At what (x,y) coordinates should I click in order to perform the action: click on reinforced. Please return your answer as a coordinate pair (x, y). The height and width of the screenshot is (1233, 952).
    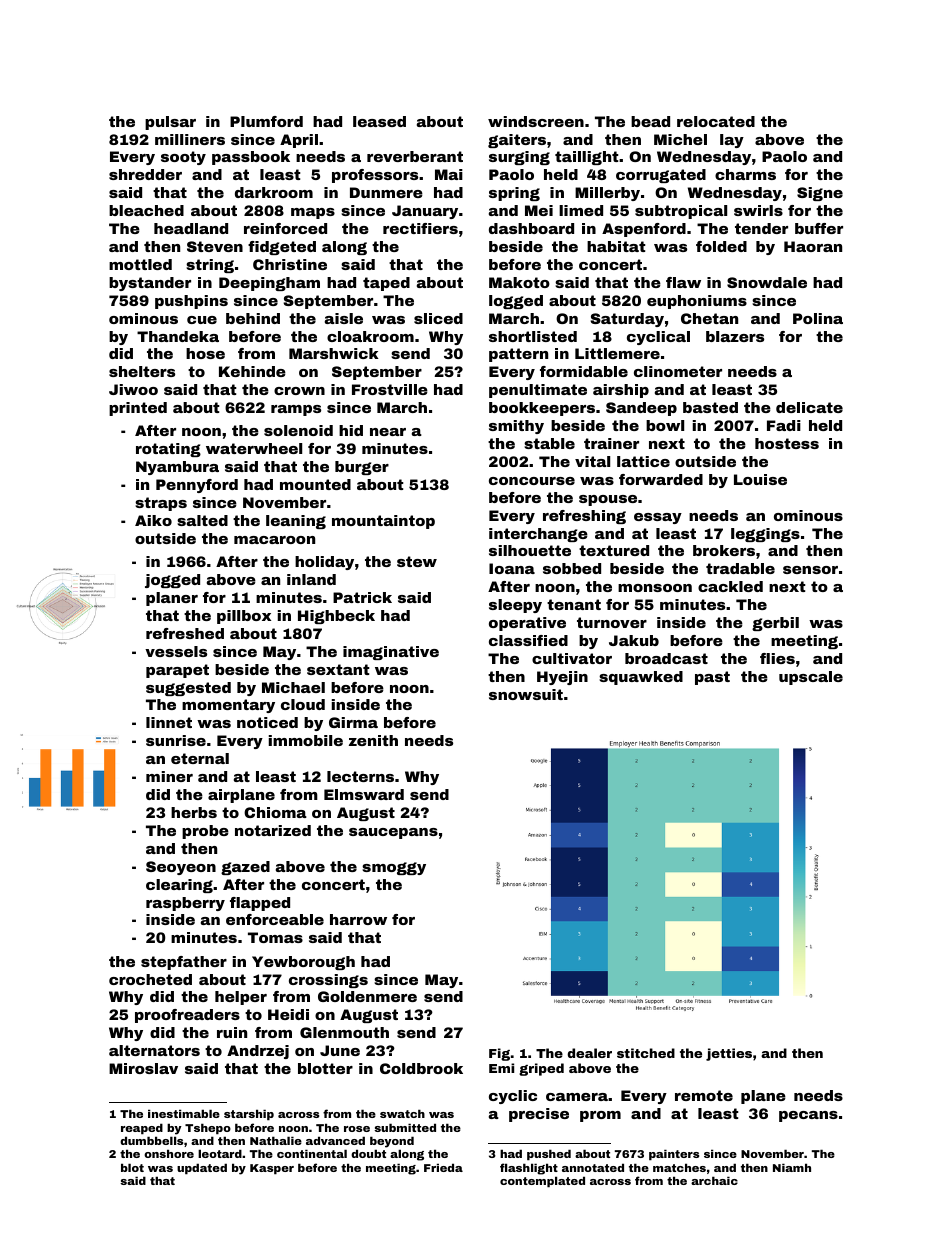
    Looking at the image, I should click on (285, 228).
